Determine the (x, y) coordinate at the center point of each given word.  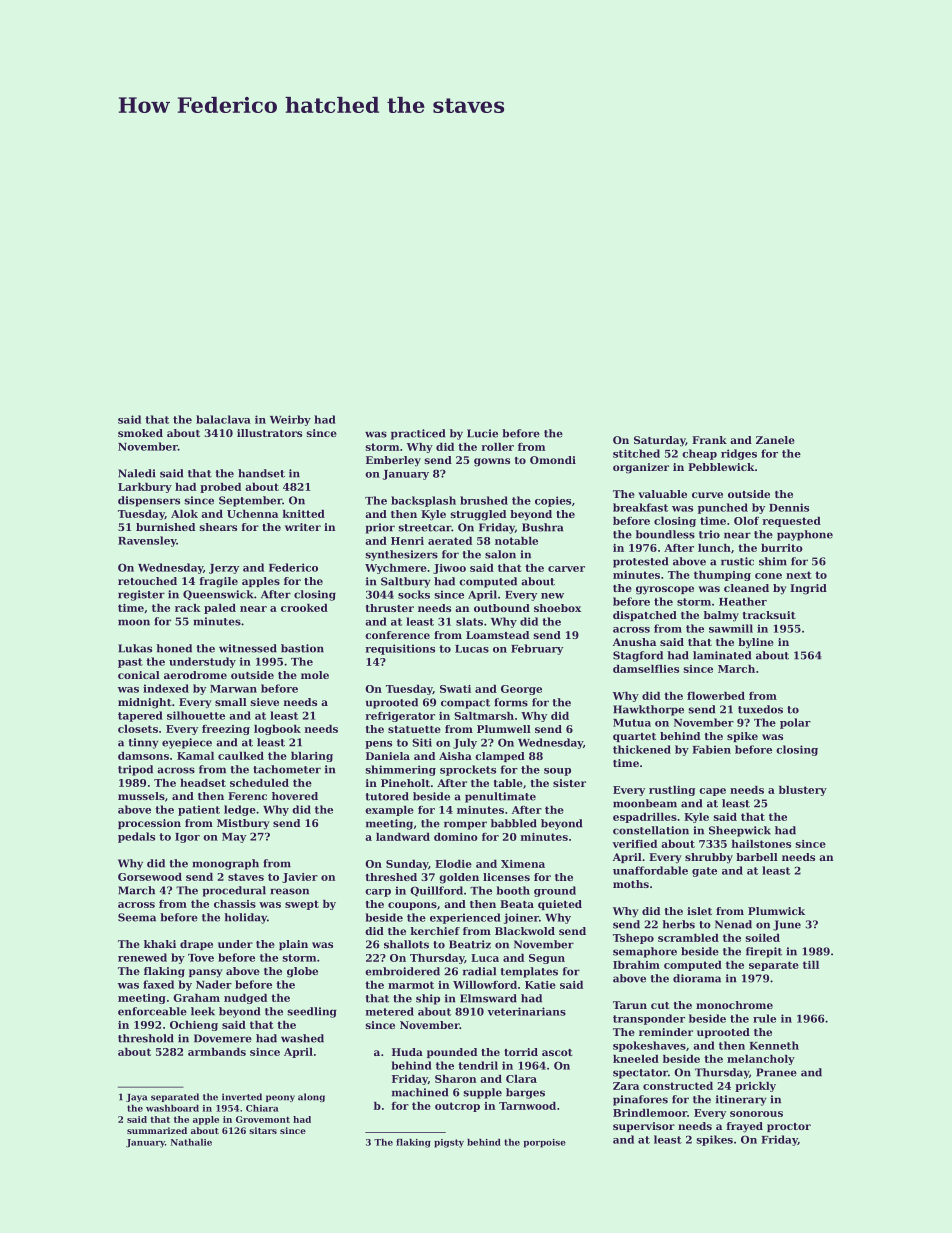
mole (315, 675)
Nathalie (191, 1142)
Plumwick (776, 911)
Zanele (775, 440)
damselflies (646, 669)
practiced (418, 434)
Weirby (290, 420)
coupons (412, 906)
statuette (414, 729)
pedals (136, 837)
